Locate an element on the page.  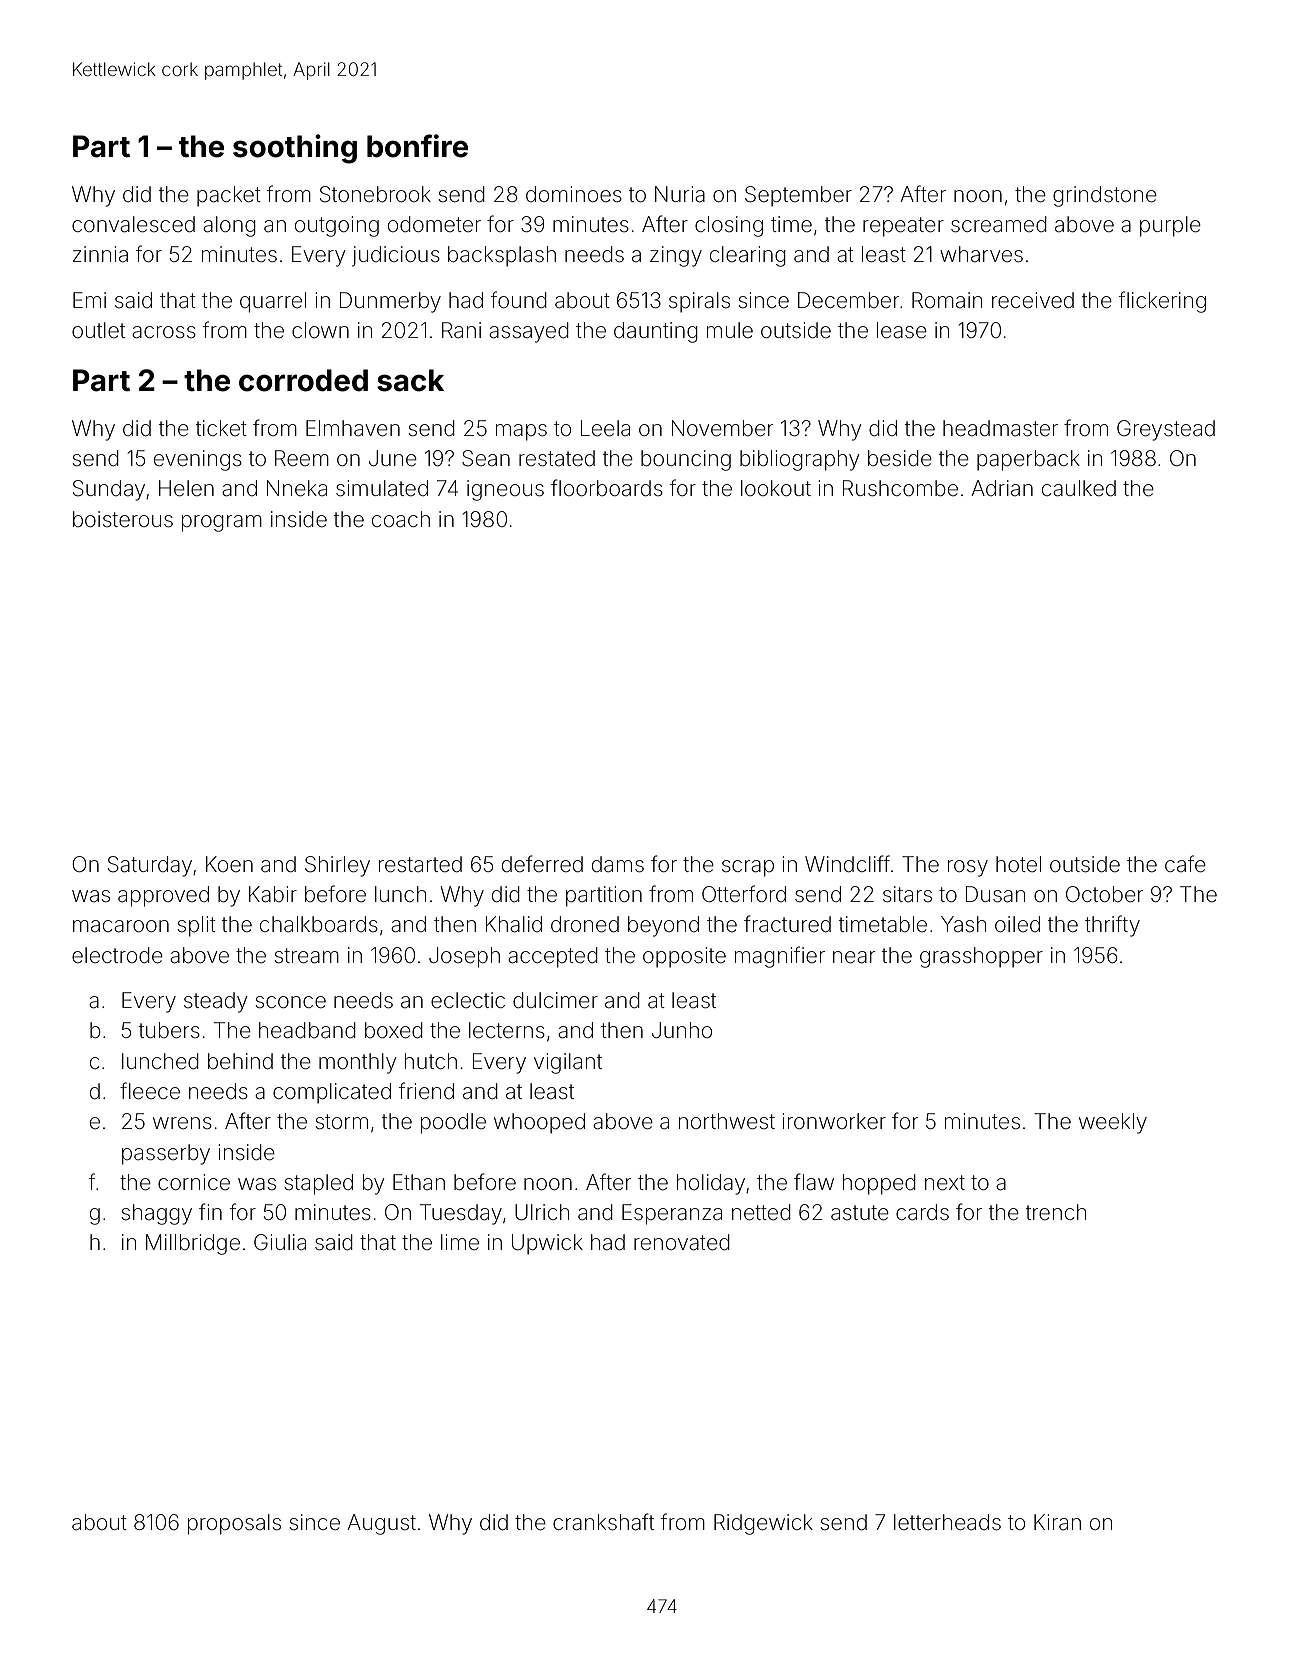
Windcliff is located at coordinates (847, 863).
